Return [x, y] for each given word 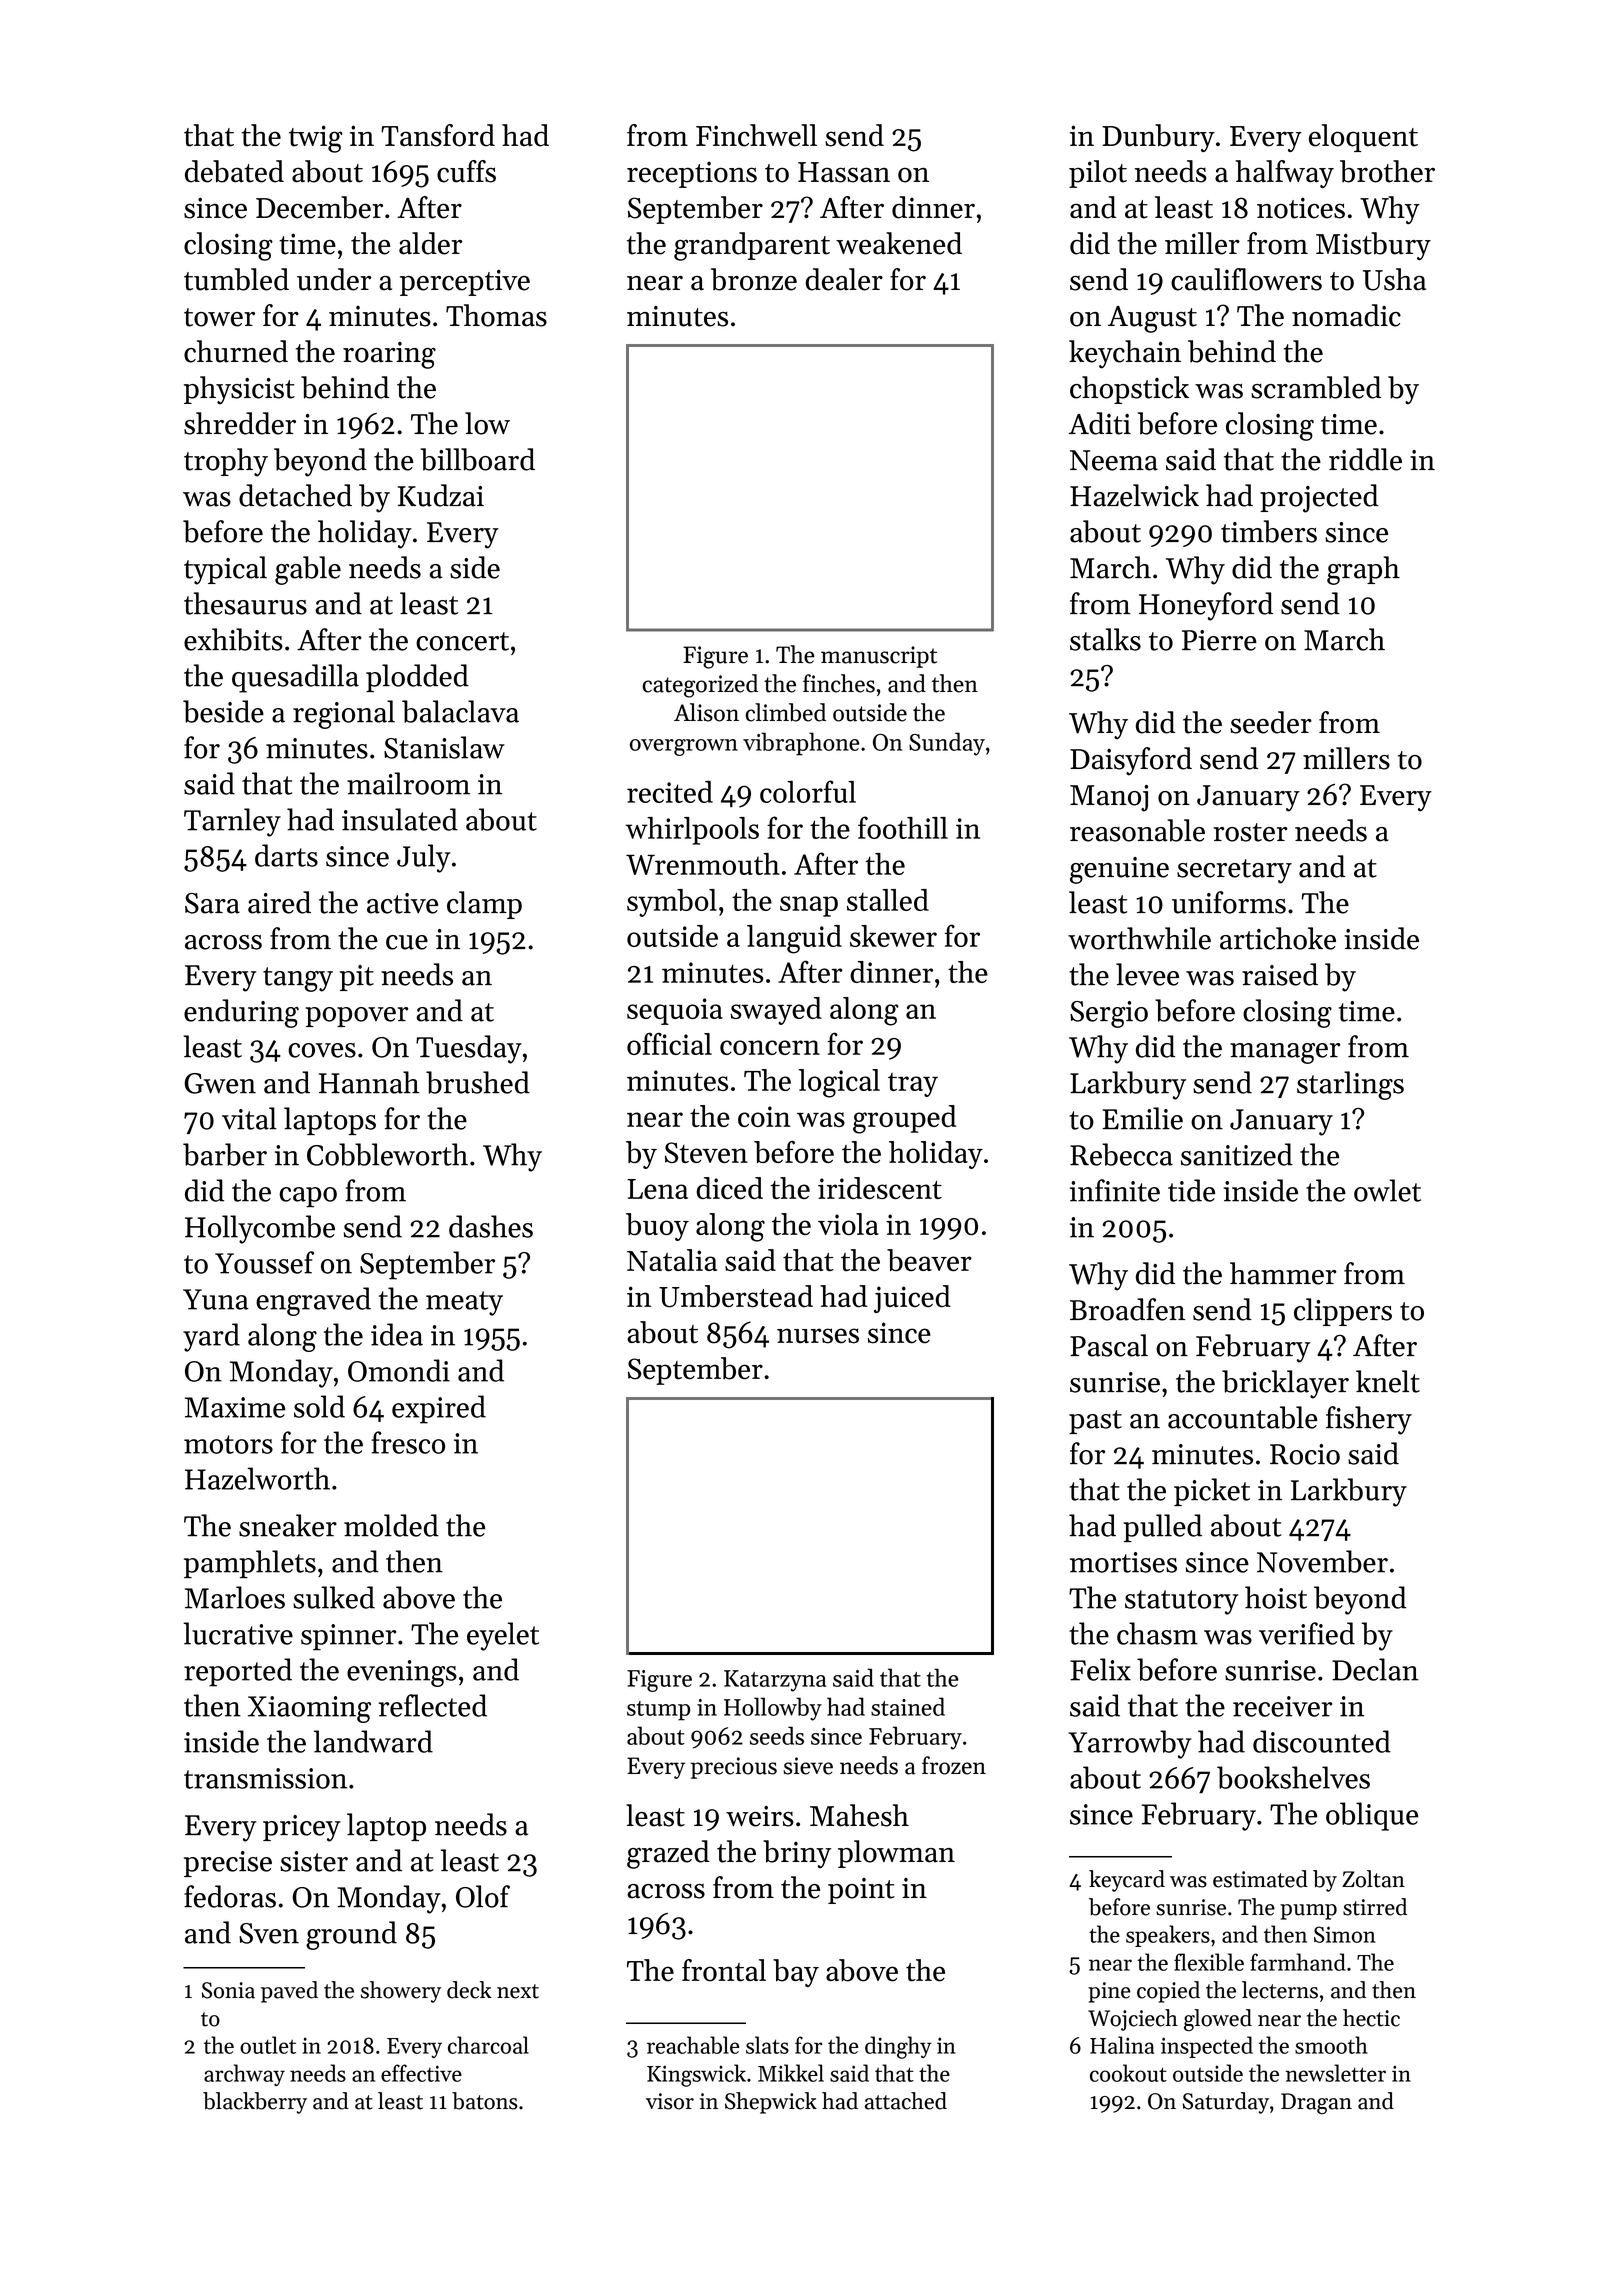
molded [391, 1525]
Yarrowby [1129, 1744]
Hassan [844, 172]
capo [308, 1197]
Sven [269, 1933]
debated [234, 171]
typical [225, 570]
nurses [818, 1336]
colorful [808, 791]
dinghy [898, 2047]
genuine [1119, 870]
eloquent [1363, 138]
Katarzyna [775, 1681]
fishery [1369, 1420]
